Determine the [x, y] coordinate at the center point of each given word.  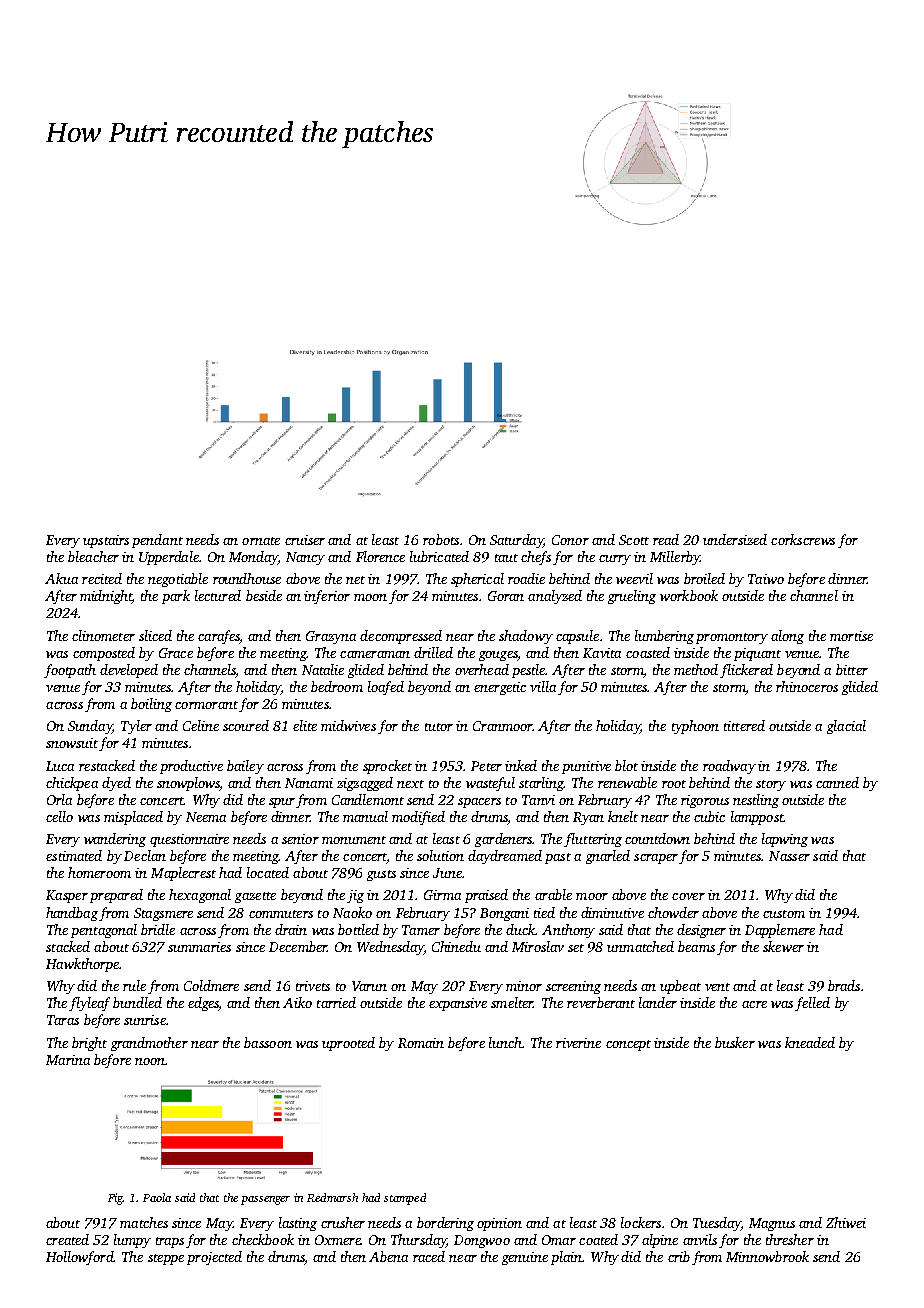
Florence [380, 556]
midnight [106, 597]
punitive [586, 767]
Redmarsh [332, 1197]
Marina [68, 1060]
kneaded [810, 1042]
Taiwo [766, 579]
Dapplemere [780, 931]
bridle [158, 929]
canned [837, 782]
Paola [157, 1197]
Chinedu [456, 946]
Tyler [136, 727]
